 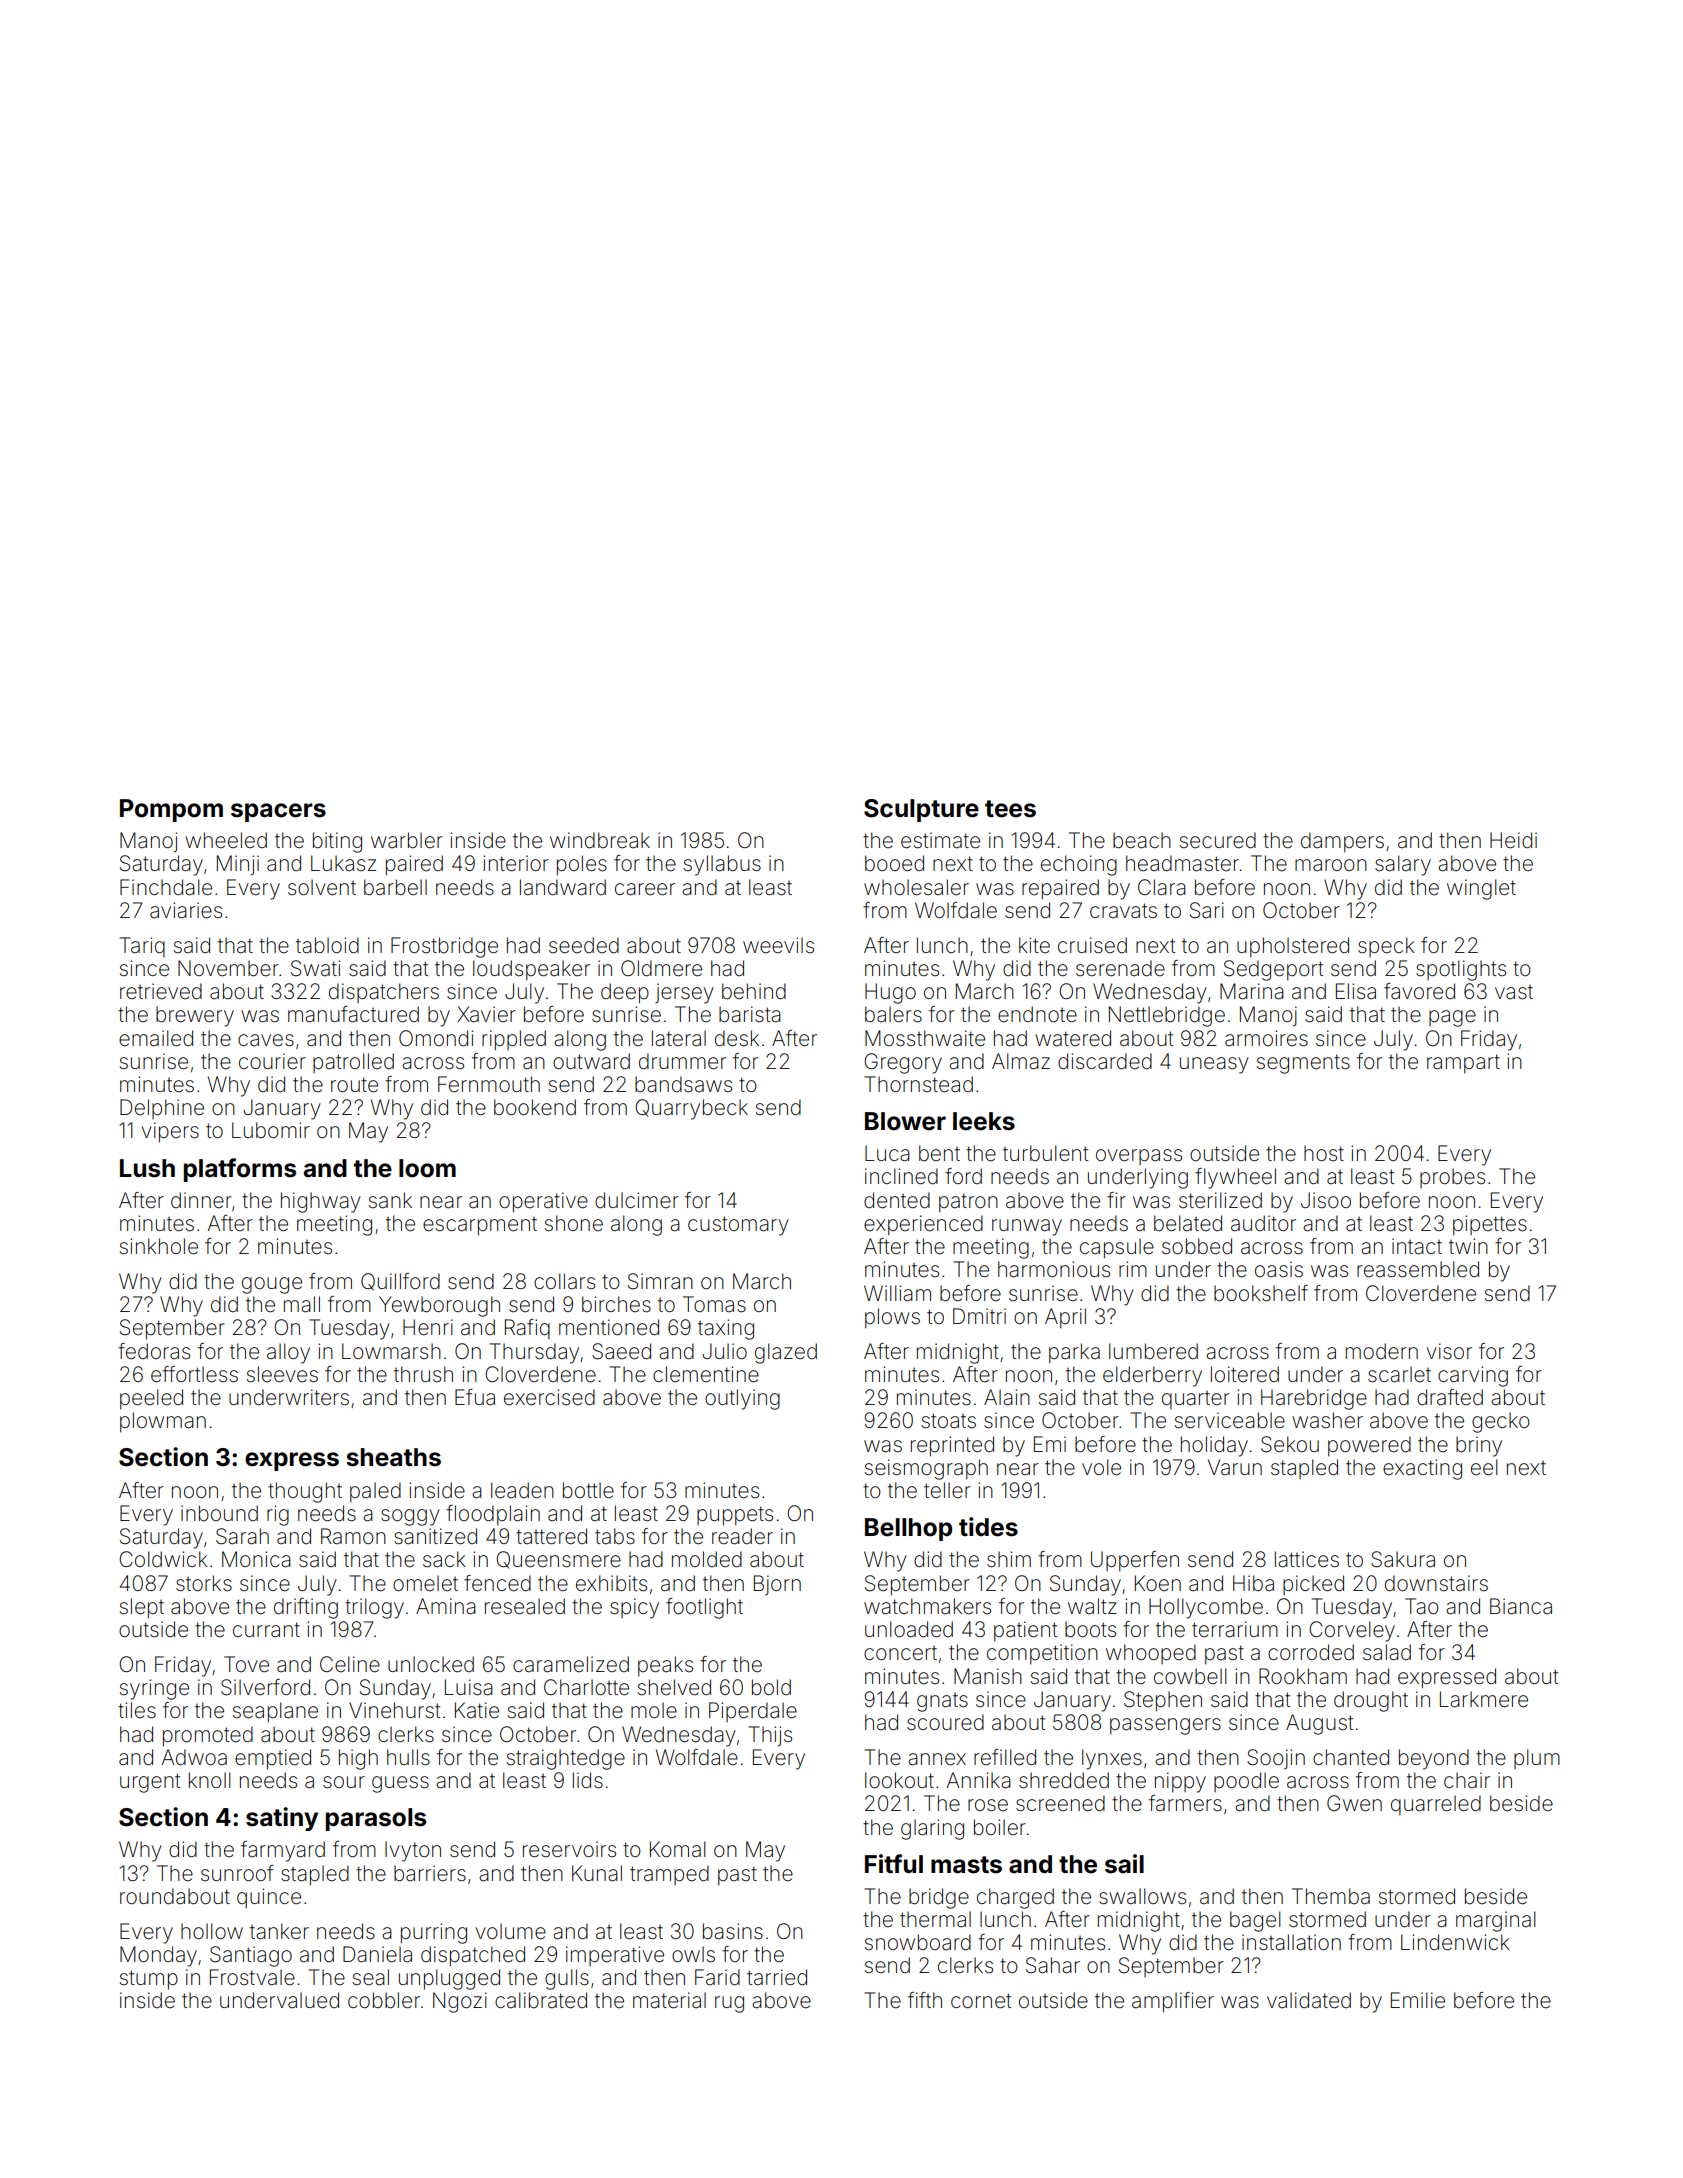 What do you see at coordinates (375, 1492) in the page?
I see `paled` at bounding box center [375, 1492].
